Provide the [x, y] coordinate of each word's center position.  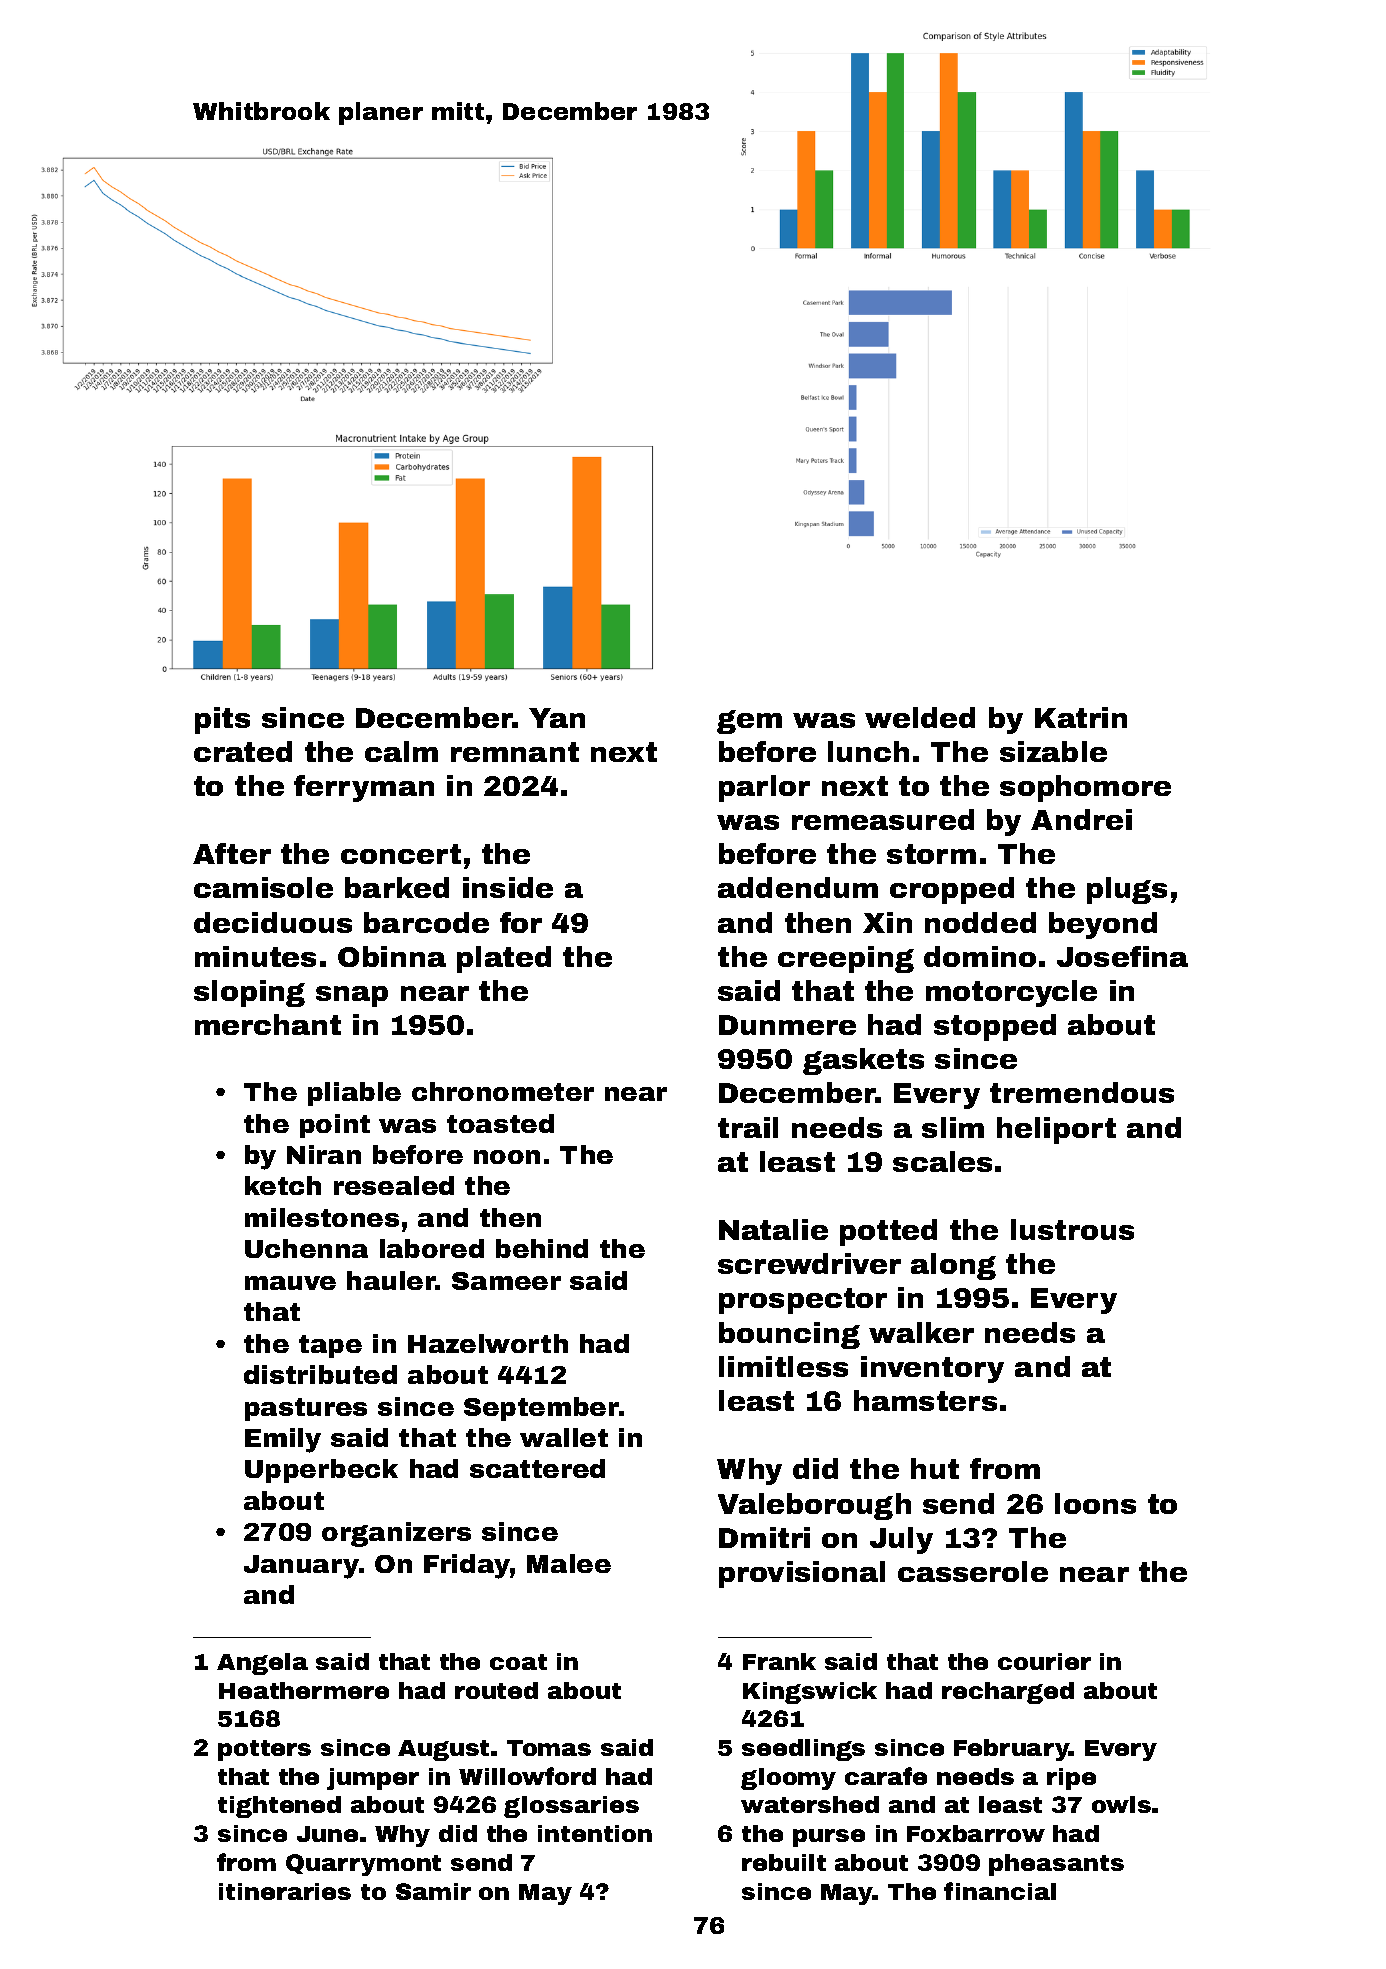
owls [1121, 1804]
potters [264, 1750]
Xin [887, 922]
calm [401, 751]
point [335, 1126]
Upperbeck [321, 1471]
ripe [1071, 1779]
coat [518, 1662]
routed [496, 1690]
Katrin [1081, 717]
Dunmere [787, 1025]
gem [749, 722]
